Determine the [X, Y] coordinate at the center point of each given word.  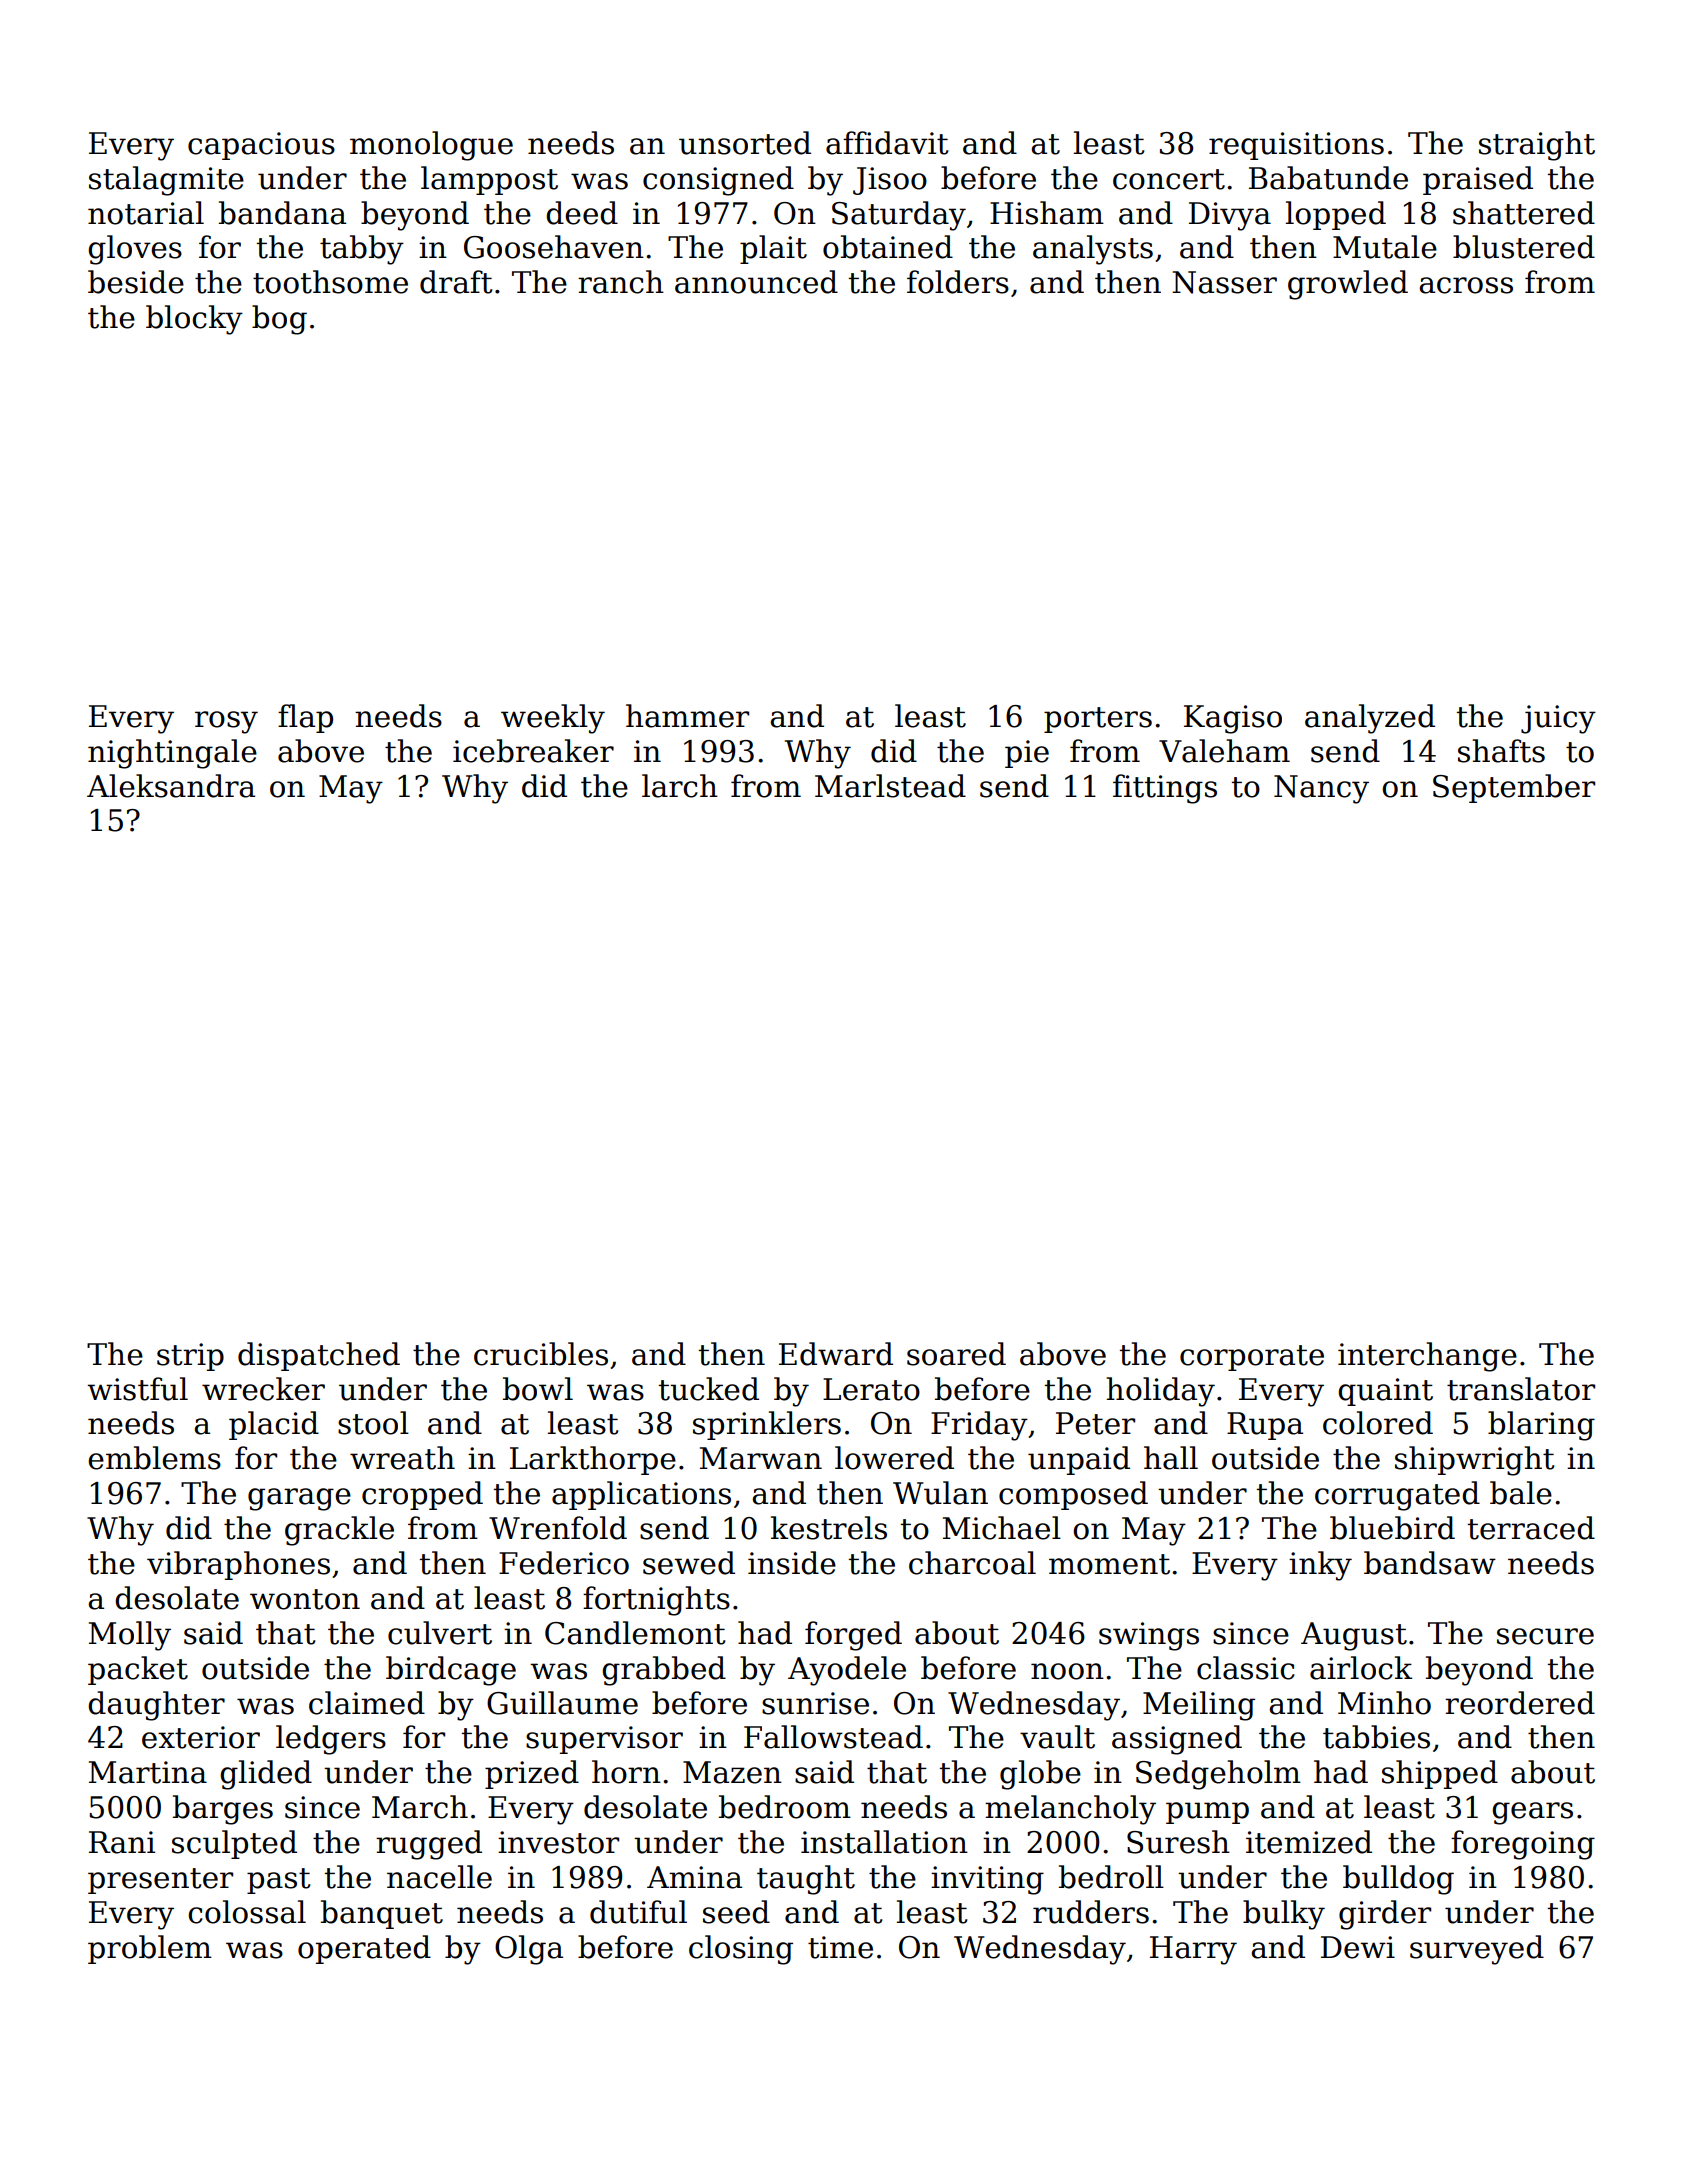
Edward [836, 1354]
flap [305, 718]
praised [1478, 180]
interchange [1427, 1357]
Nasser [1224, 282]
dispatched [319, 1356]
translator [1521, 1389]
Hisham [1047, 213]
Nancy [1321, 789]
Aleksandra [171, 786]
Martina [148, 1772]
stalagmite [166, 181]
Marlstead [890, 786]
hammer [687, 716]
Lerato [871, 1389]
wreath [402, 1458]
